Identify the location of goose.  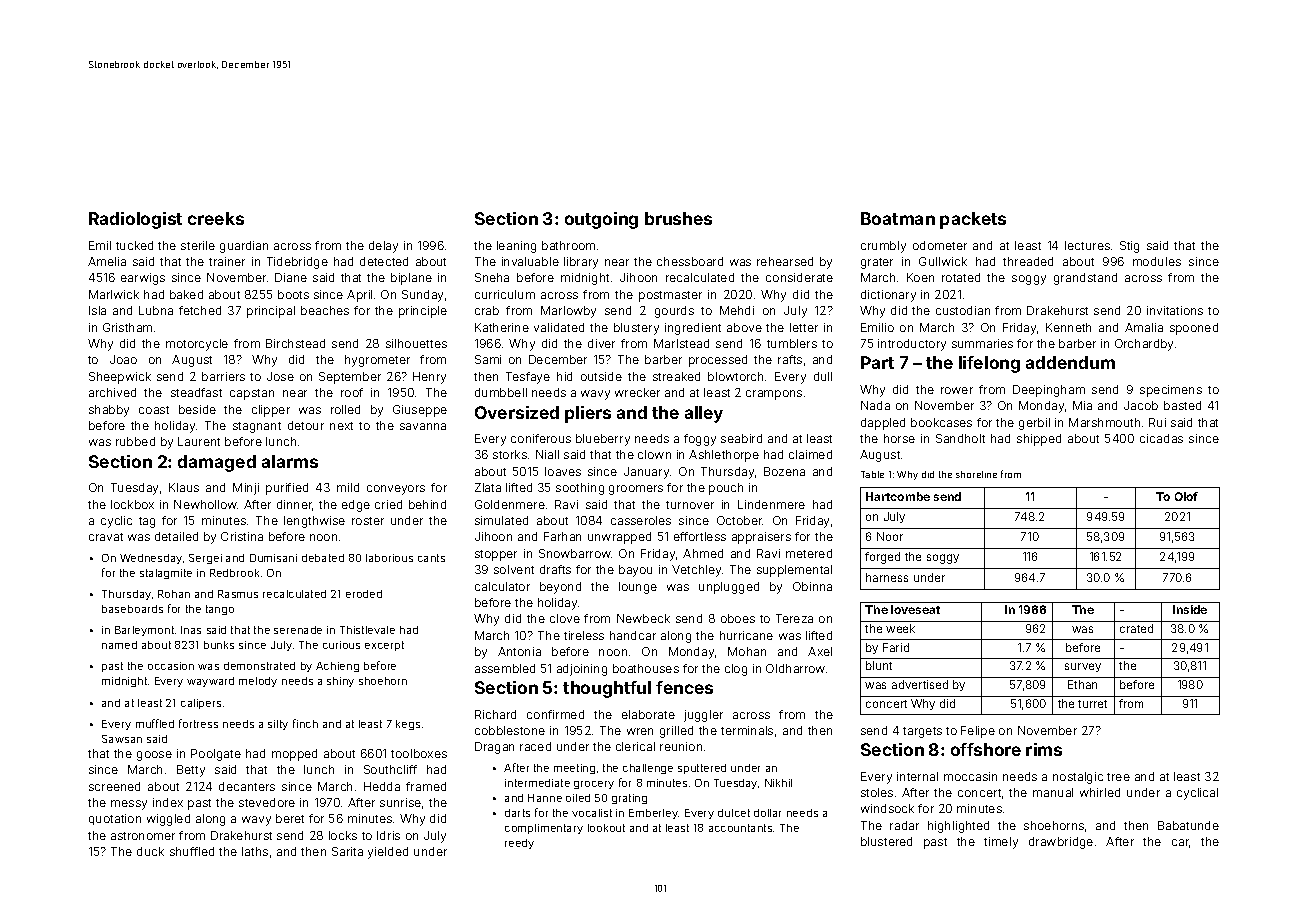
(154, 756).
